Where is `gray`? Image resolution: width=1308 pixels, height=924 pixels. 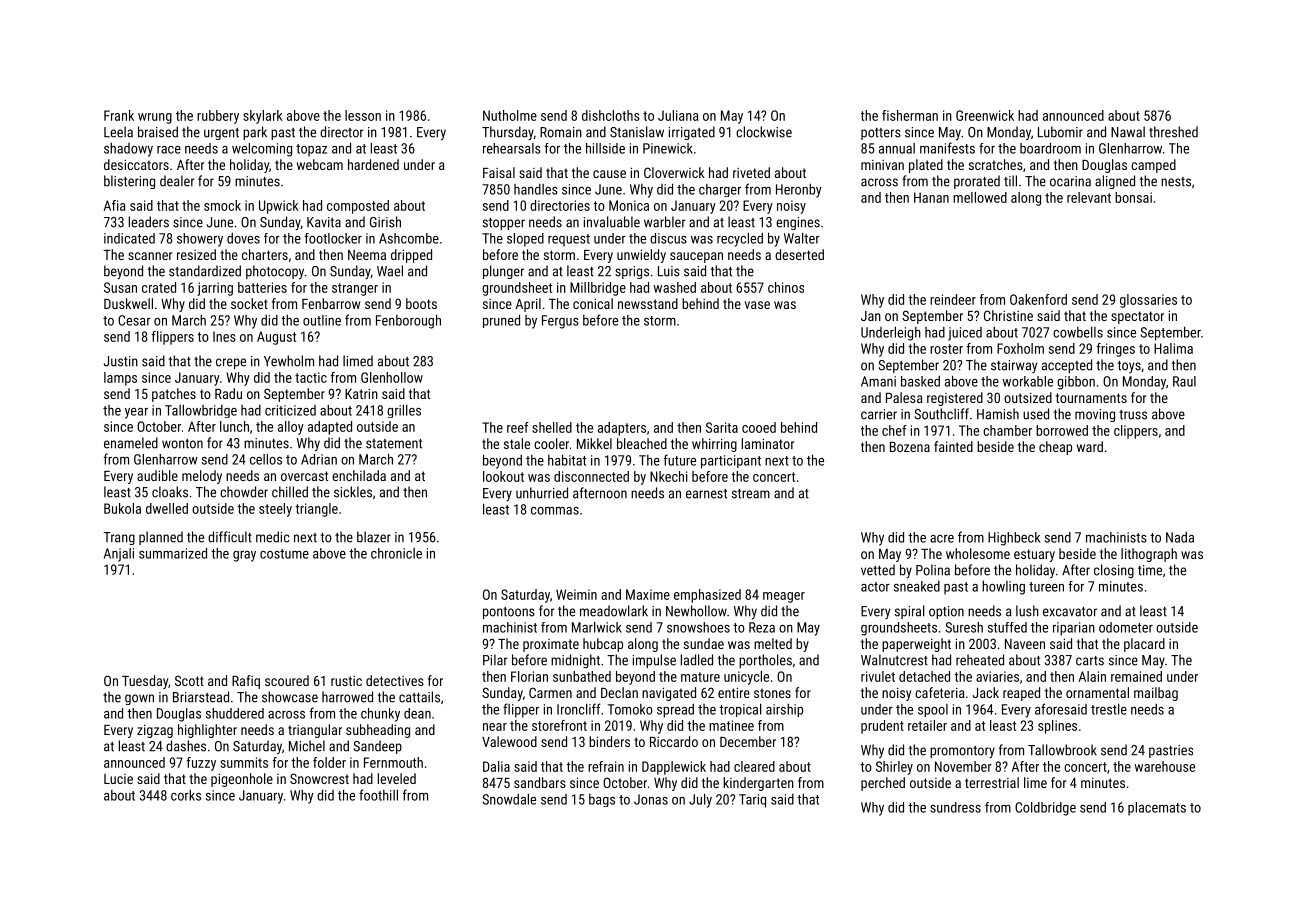
gray is located at coordinates (244, 556).
